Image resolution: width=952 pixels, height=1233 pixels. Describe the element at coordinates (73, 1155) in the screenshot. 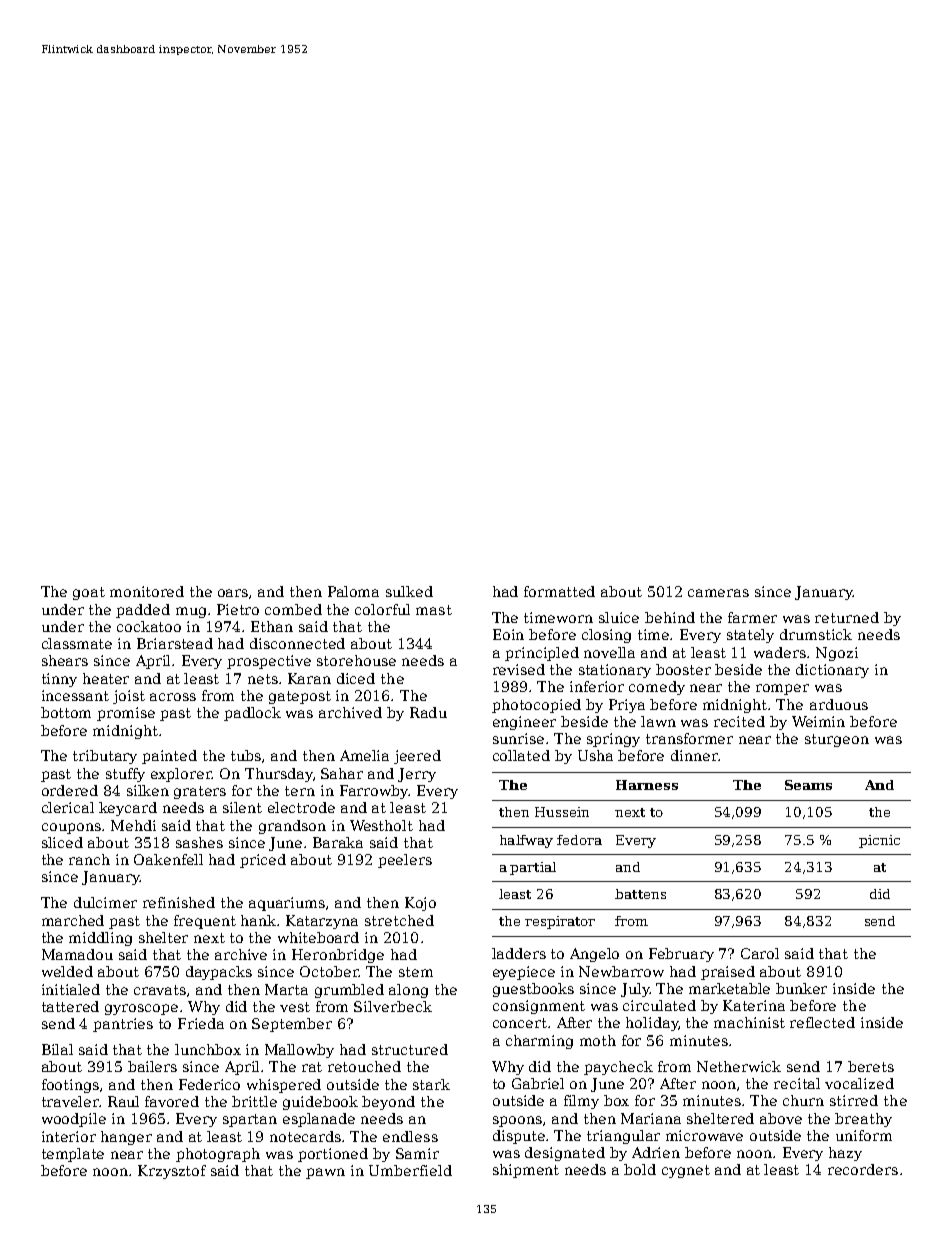

I see `template` at that location.
